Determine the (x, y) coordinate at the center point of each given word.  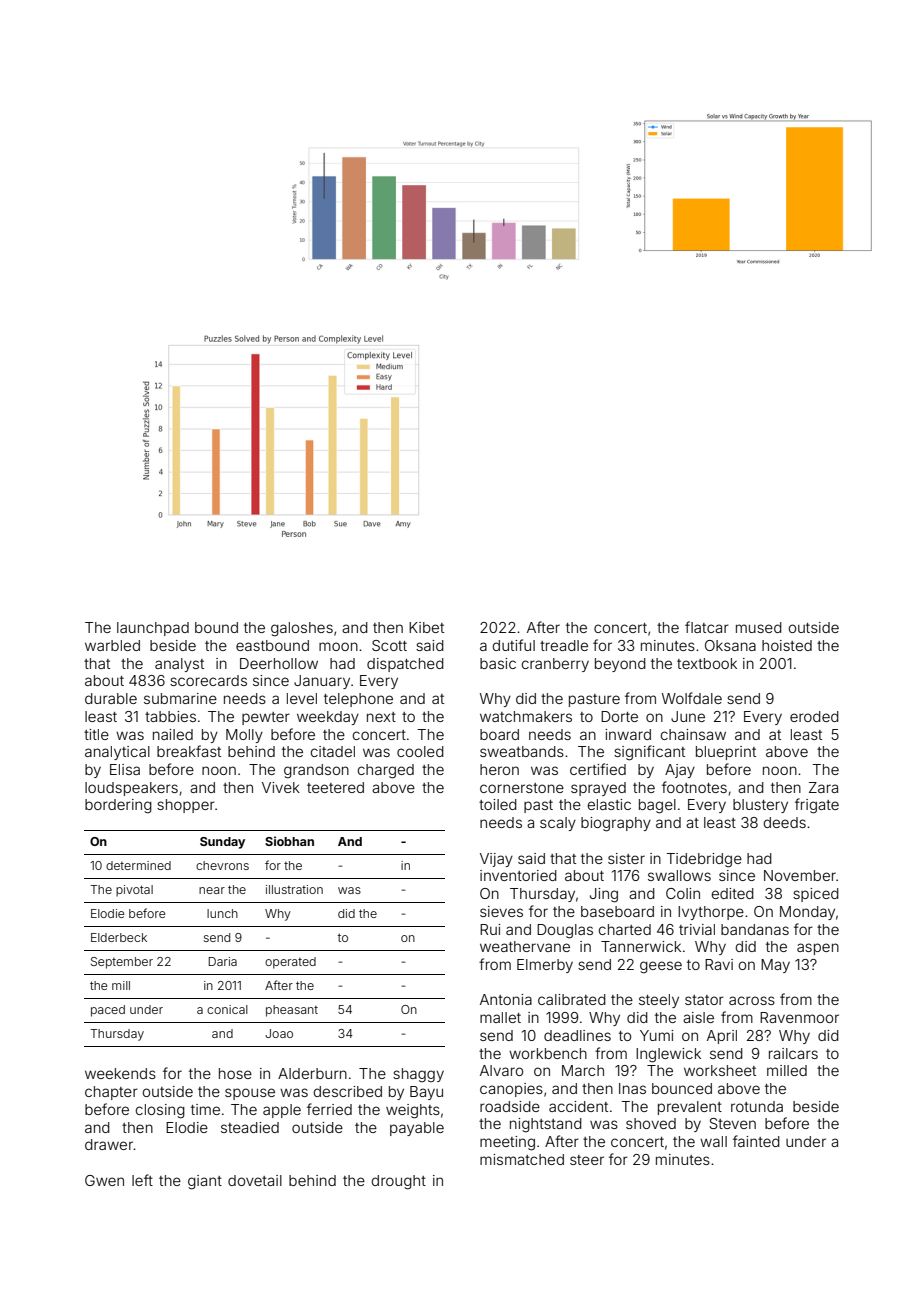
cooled (420, 751)
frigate (817, 806)
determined (138, 865)
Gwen (104, 1180)
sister (626, 858)
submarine (180, 698)
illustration (294, 889)
